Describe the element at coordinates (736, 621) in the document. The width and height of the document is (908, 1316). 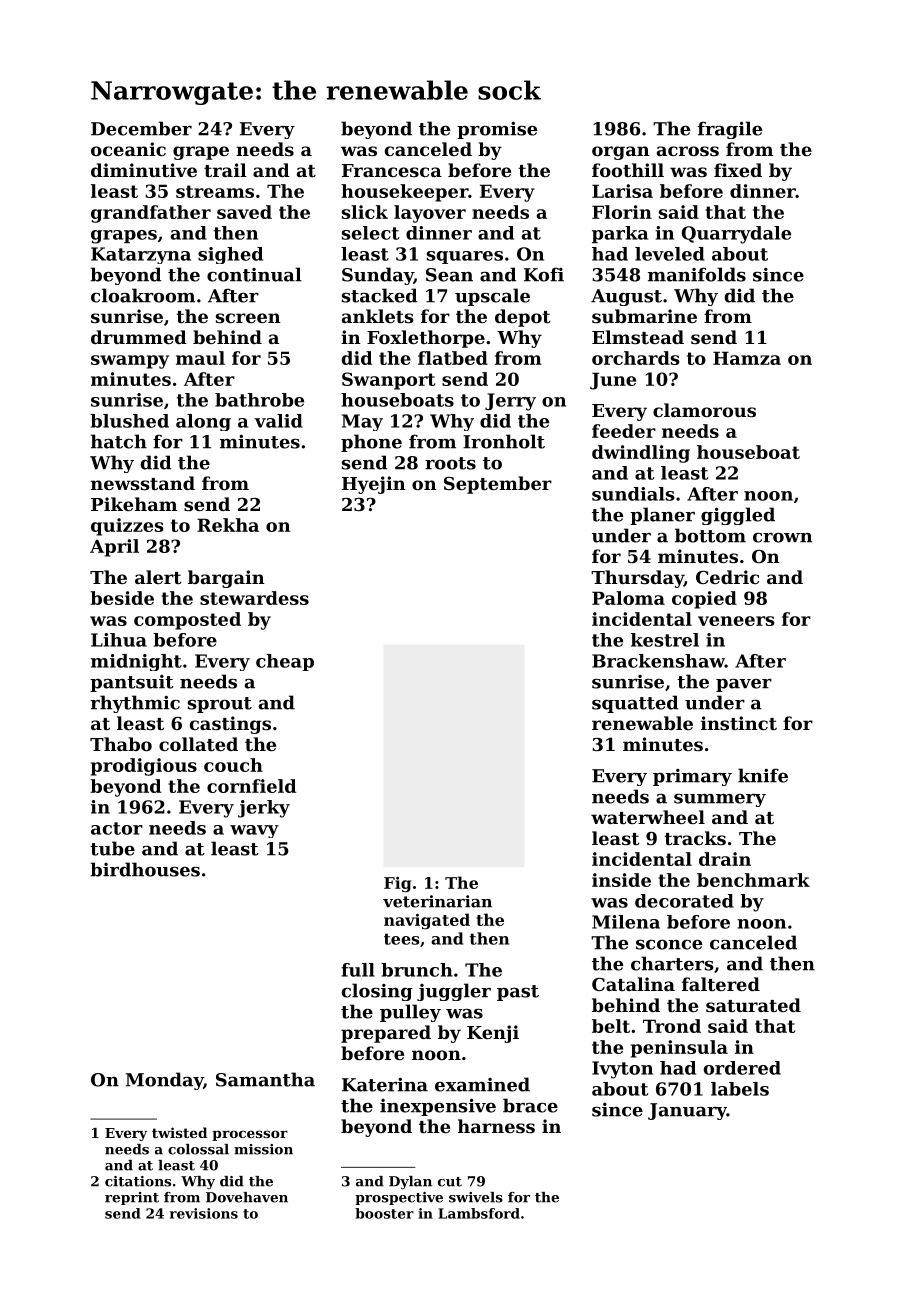
I see `veneers` at that location.
